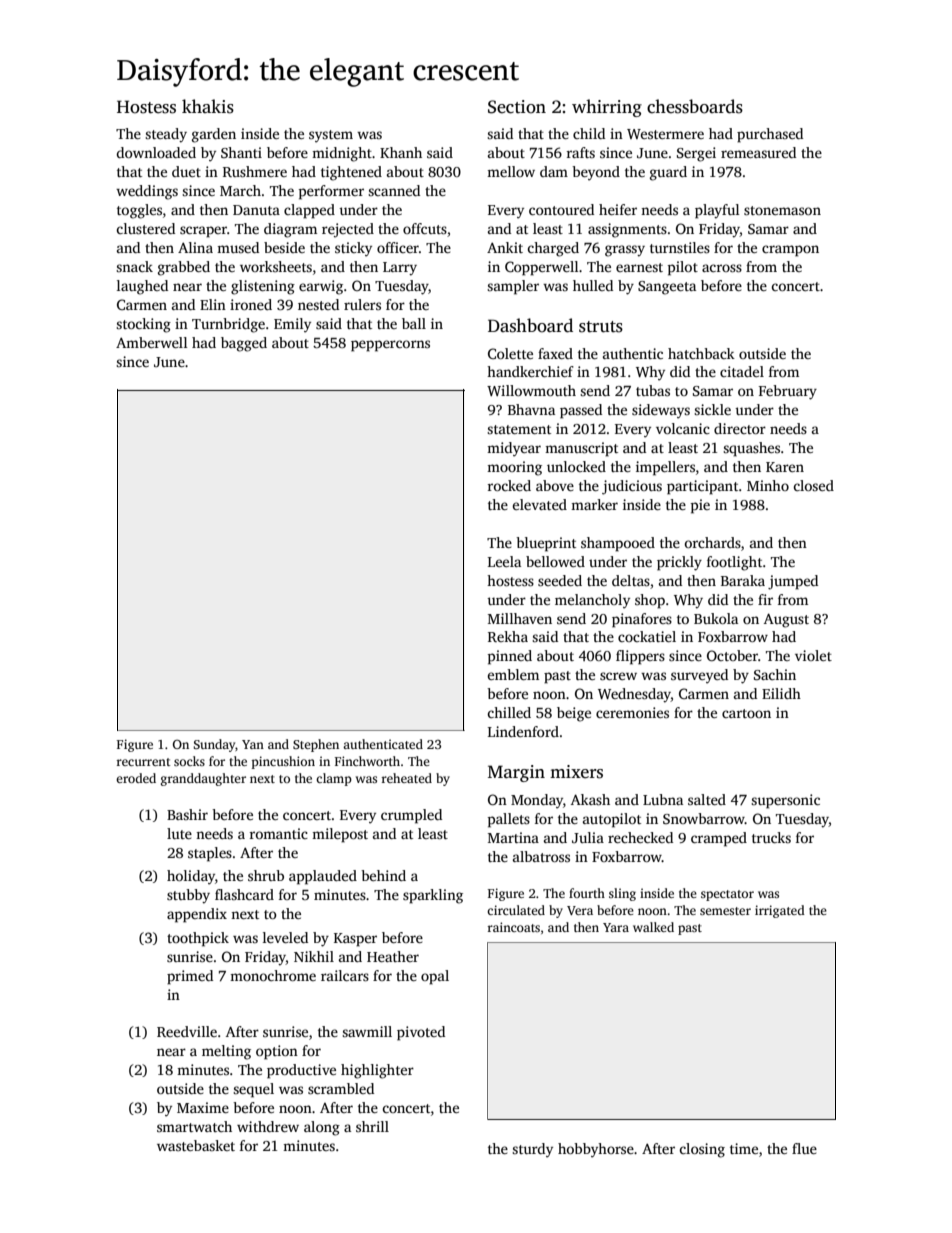 The width and height of the screenshot is (952, 1233). What do you see at coordinates (770, 135) in the screenshot?
I see `purchased` at bounding box center [770, 135].
